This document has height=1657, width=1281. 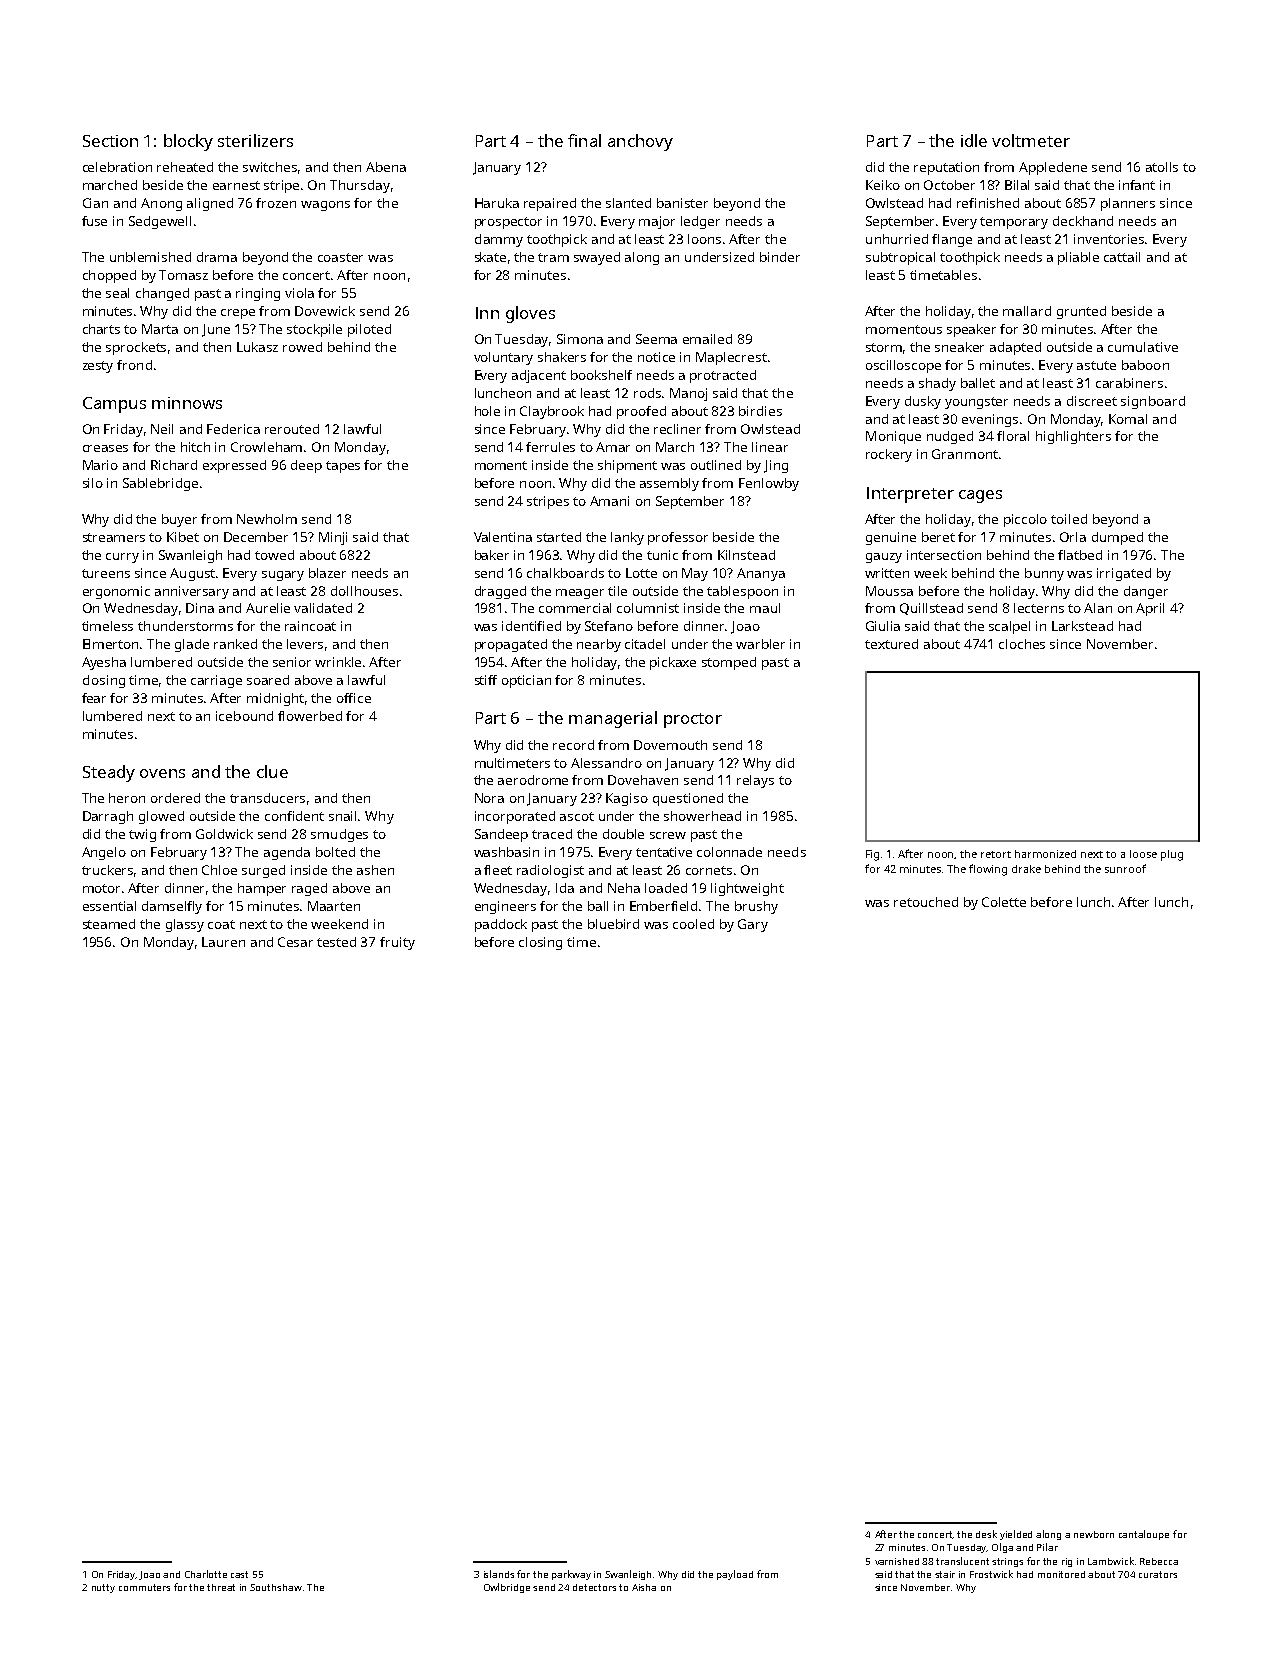 What do you see at coordinates (397, 943) in the document?
I see `fruity` at bounding box center [397, 943].
